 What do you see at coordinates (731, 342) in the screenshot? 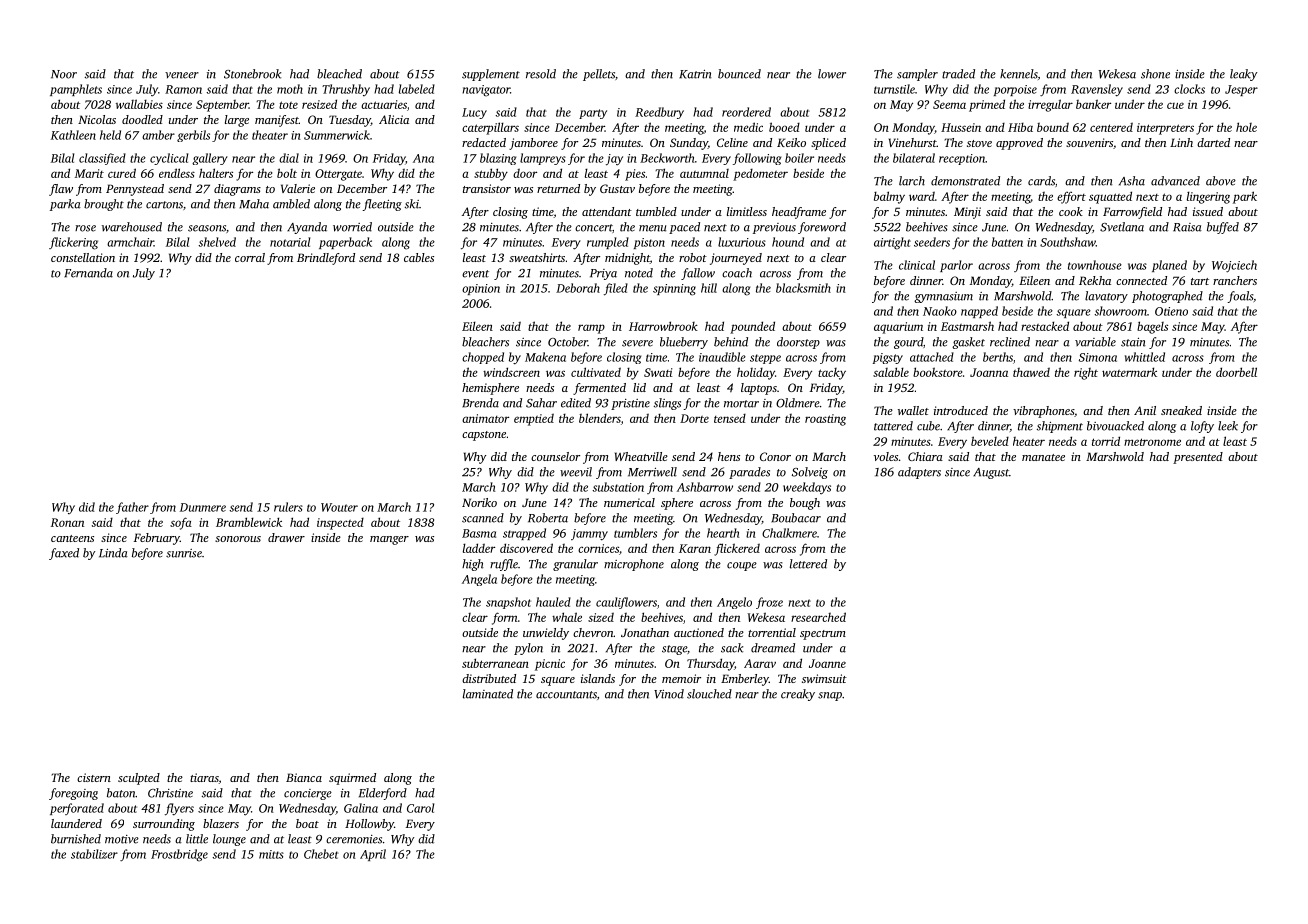
I see `behind` at bounding box center [731, 342].
